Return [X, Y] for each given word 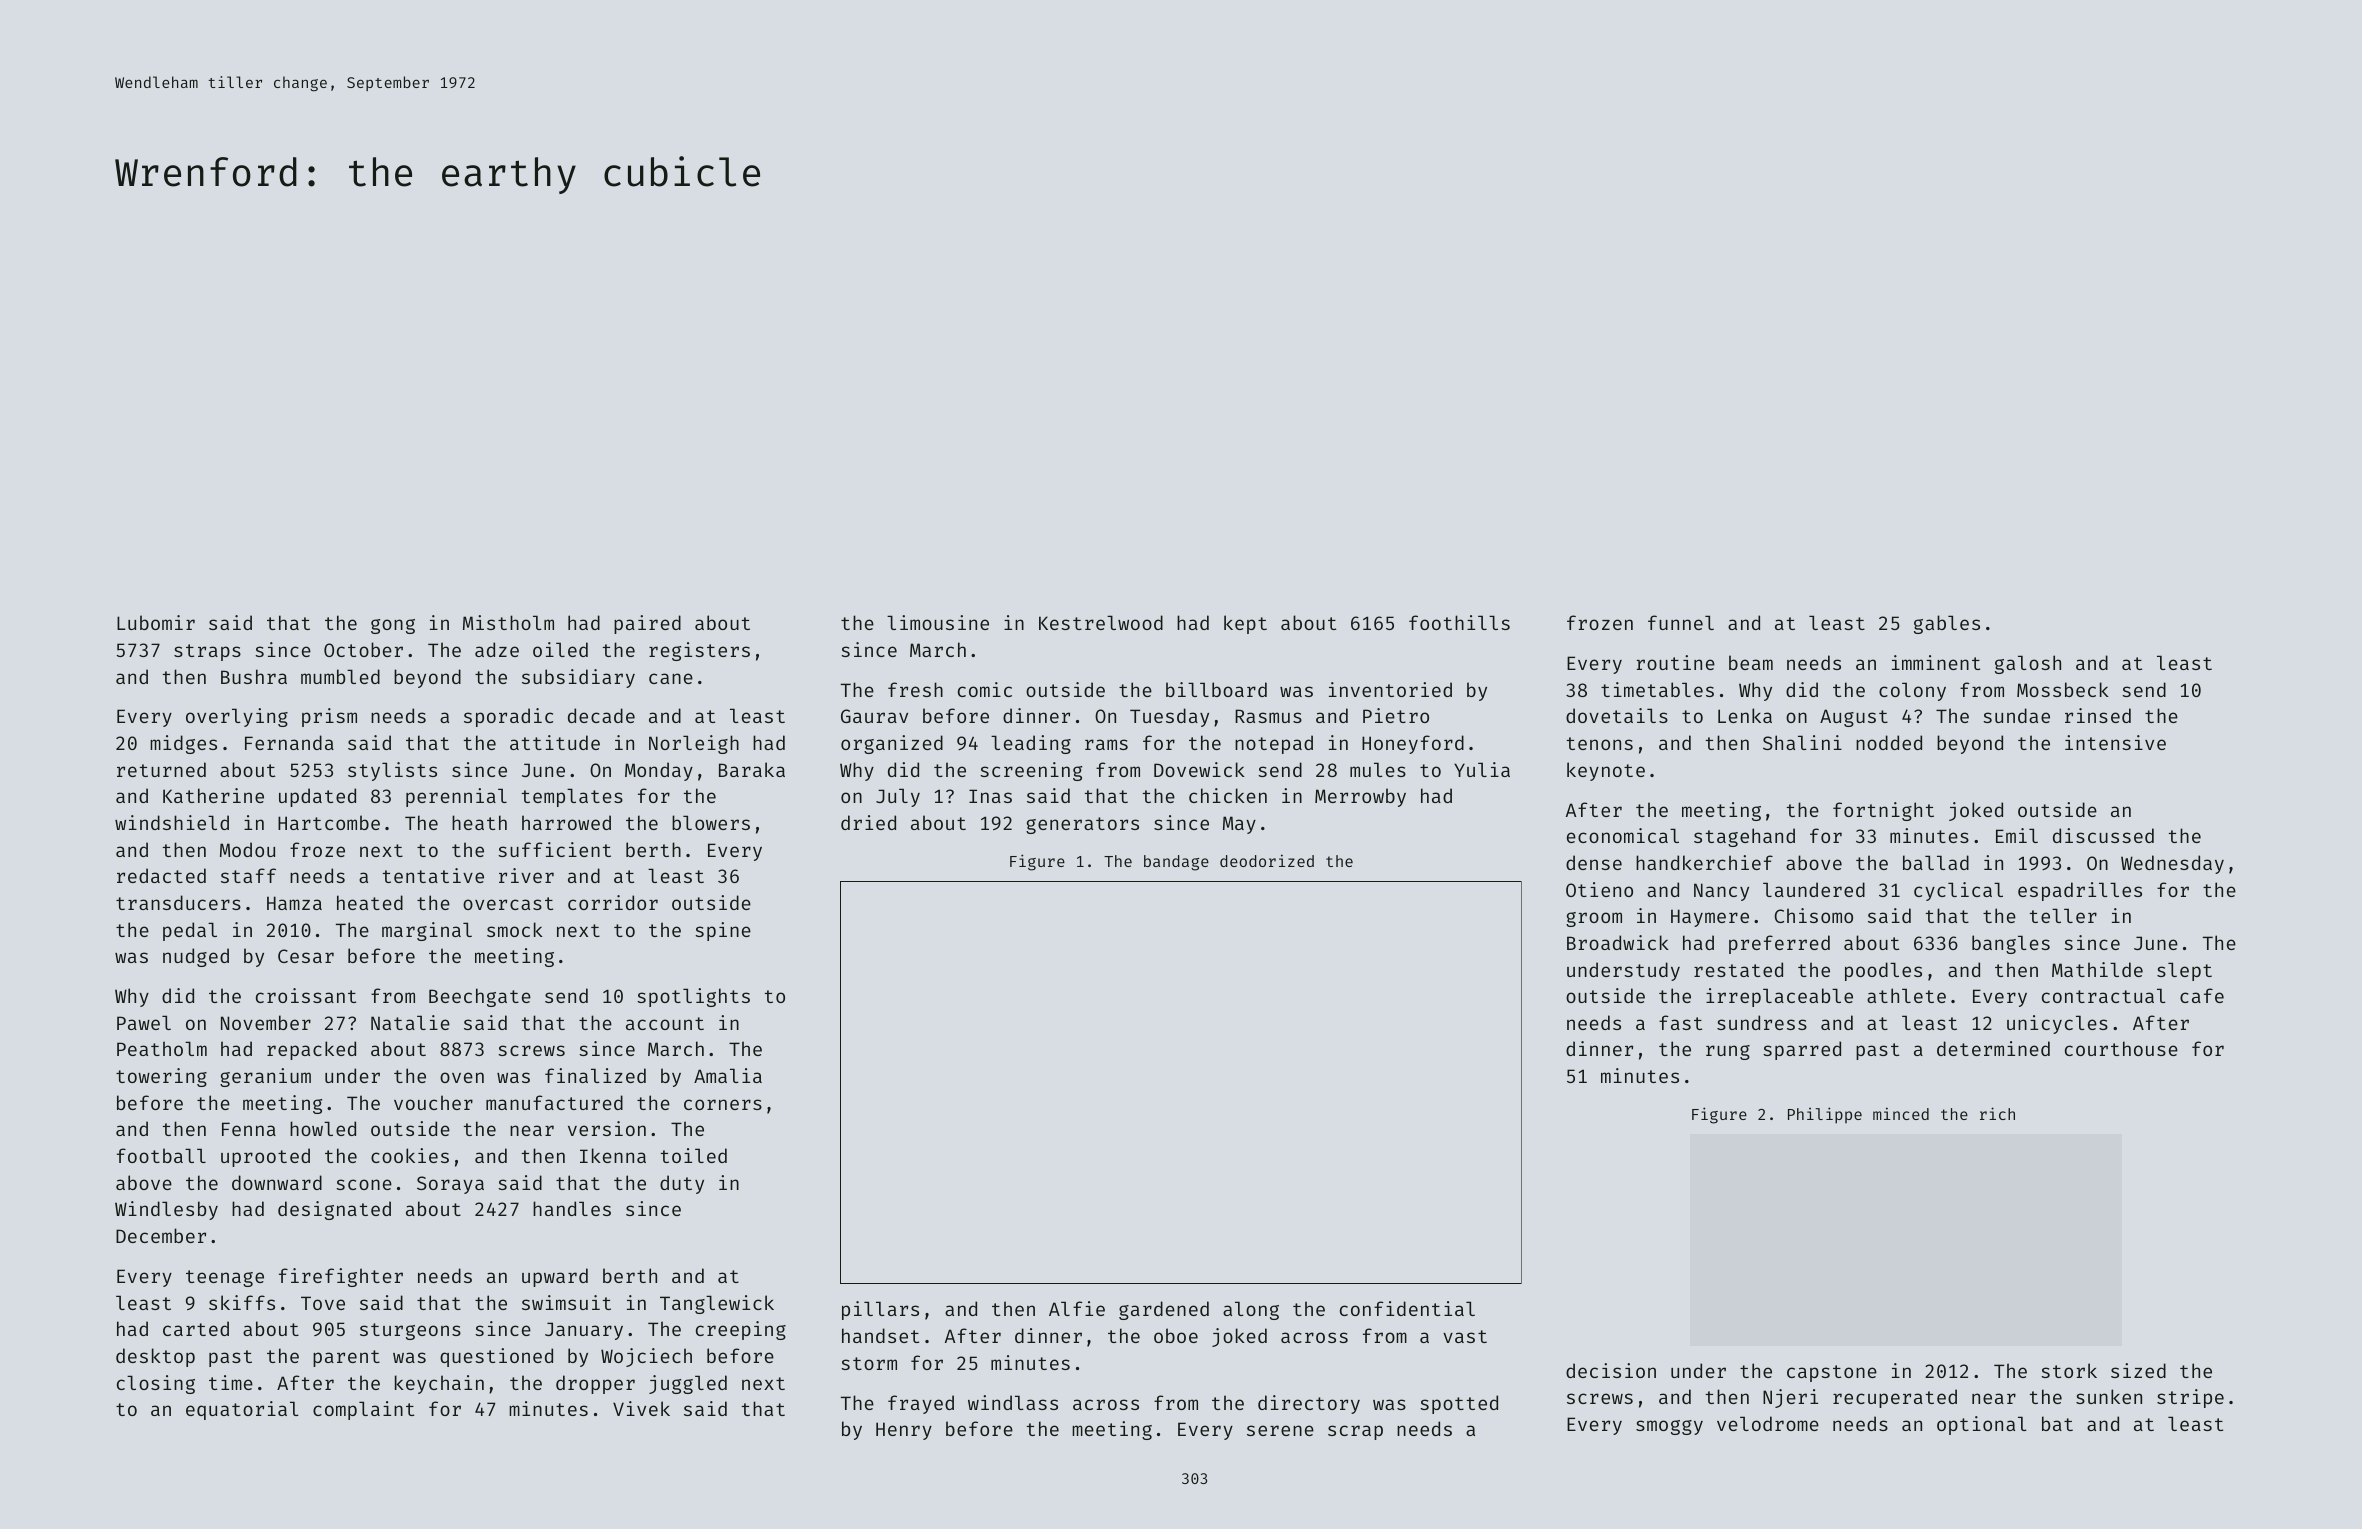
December [161, 1235]
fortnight [1883, 811]
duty [682, 1184]
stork [2069, 1370]
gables [1947, 624]
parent [346, 1358]
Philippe [1825, 1115]
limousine [938, 622]
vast [1465, 1336]
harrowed [566, 822]
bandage [1176, 863]
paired [647, 624]
